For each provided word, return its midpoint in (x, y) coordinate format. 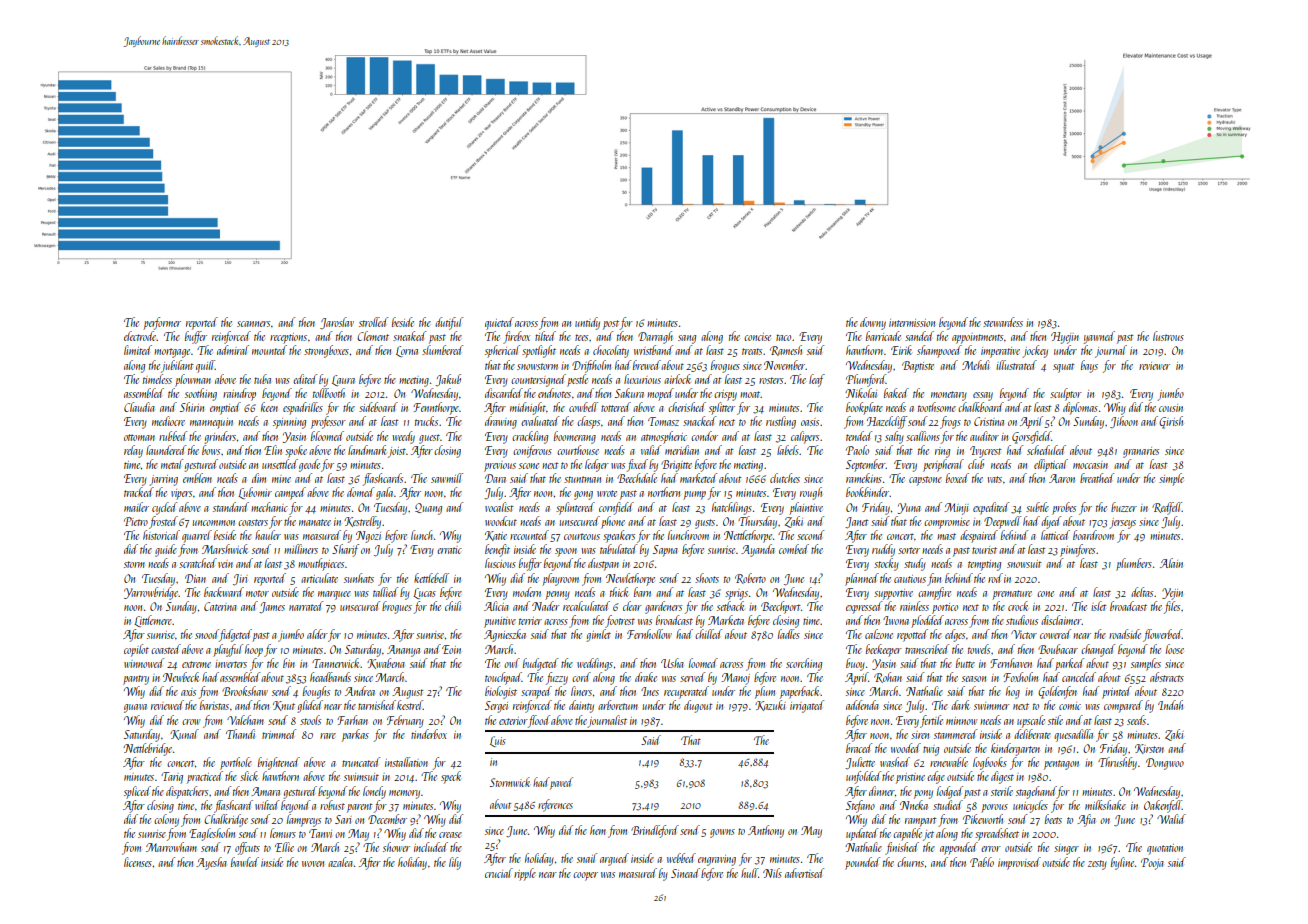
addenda (862, 705)
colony (166, 820)
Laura (343, 380)
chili (453, 606)
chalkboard (981, 407)
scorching (804, 664)
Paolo (857, 450)
